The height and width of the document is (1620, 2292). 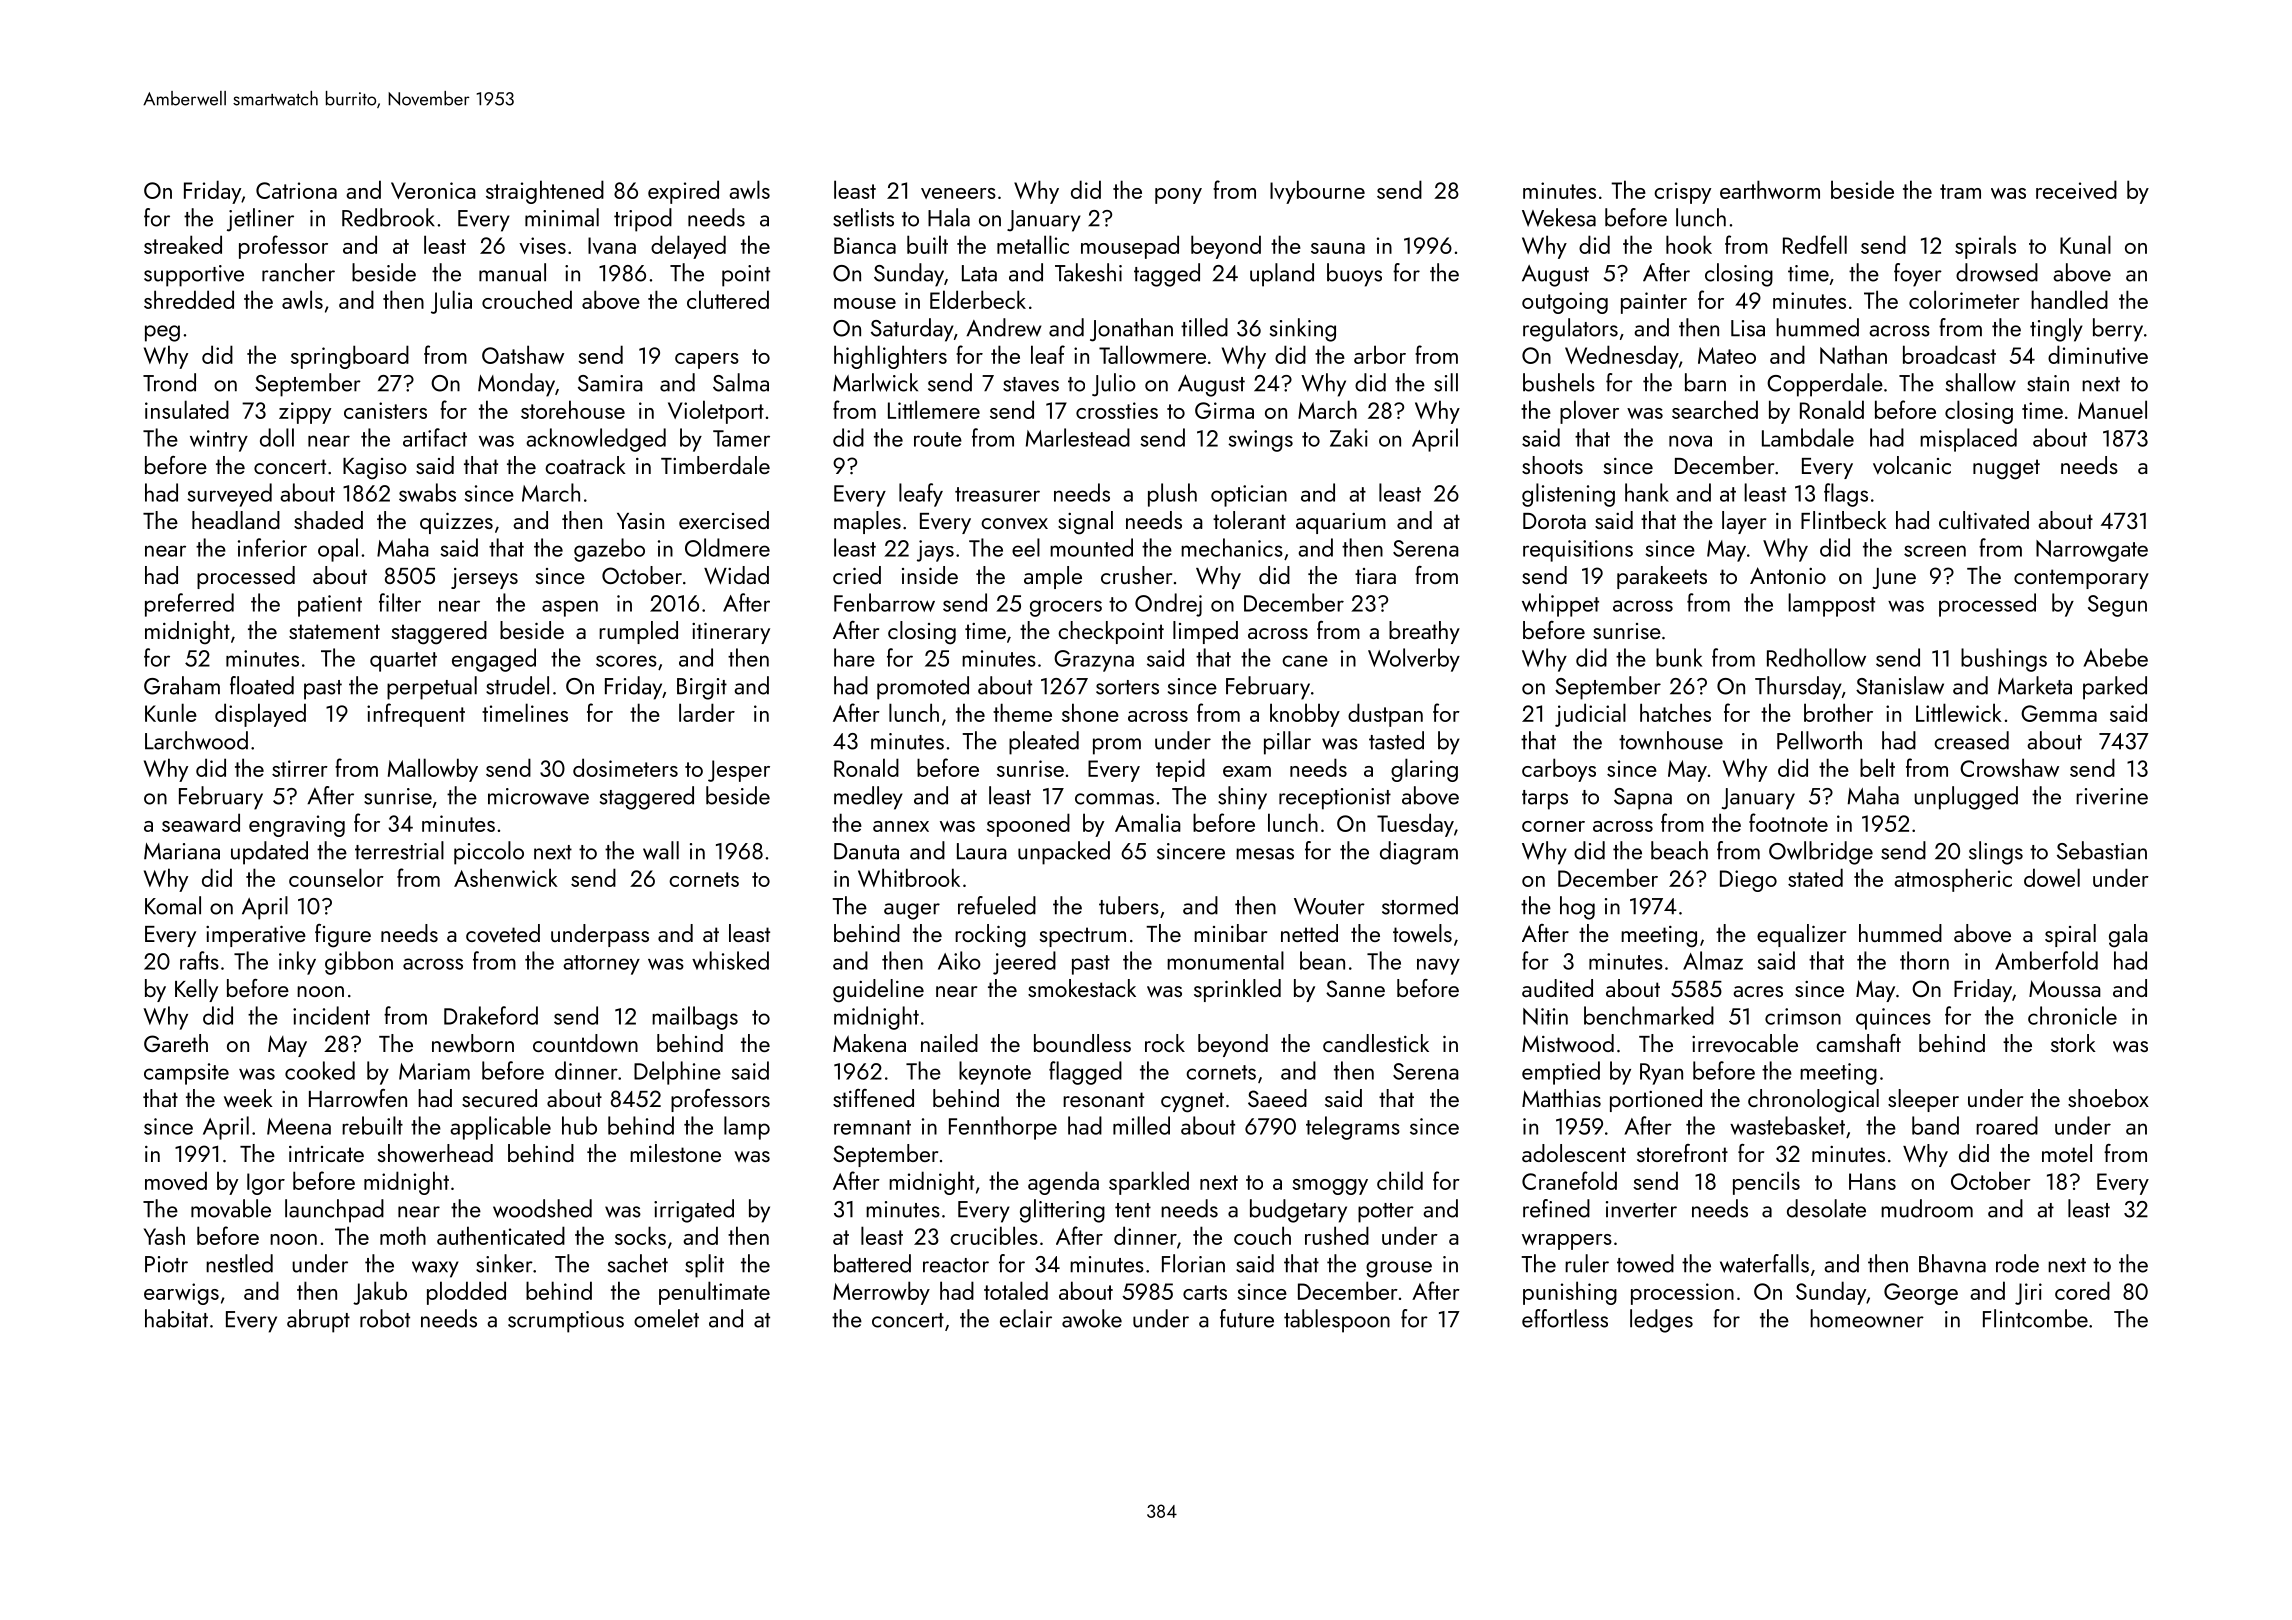 I want to click on nailed, so click(x=949, y=1043).
